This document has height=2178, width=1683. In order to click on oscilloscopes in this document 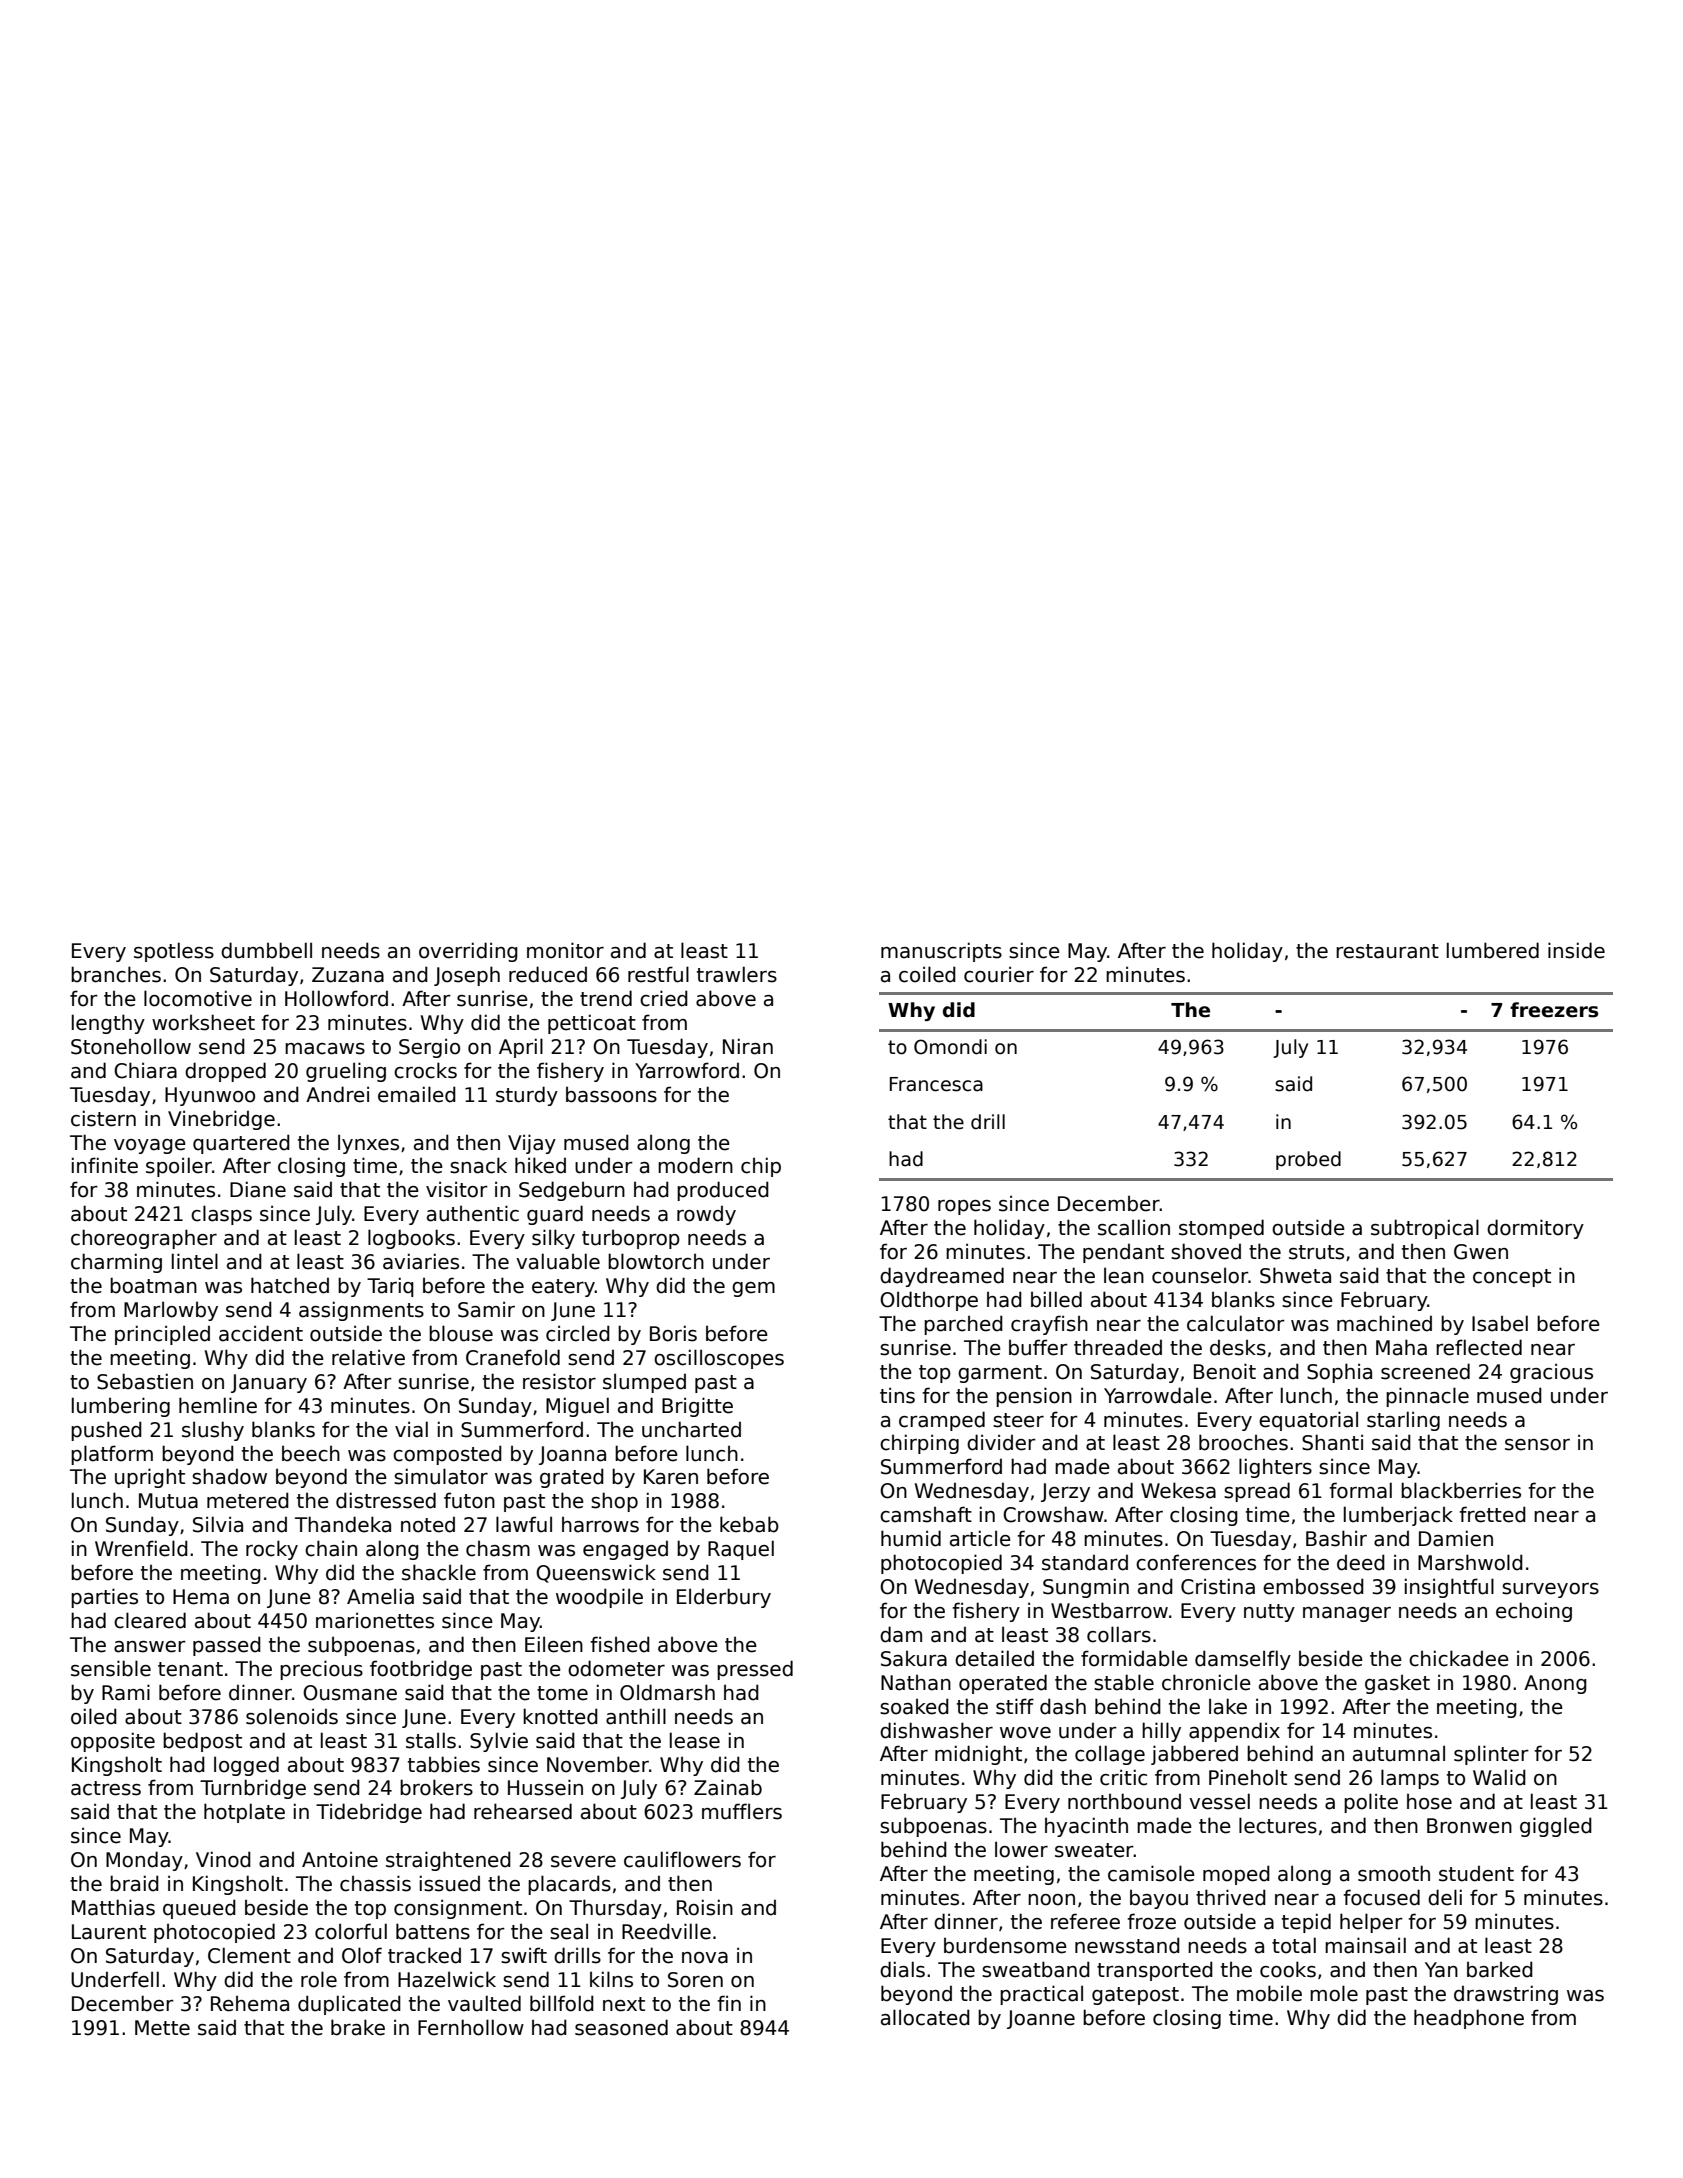, I will do `click(719, 1359)`.
